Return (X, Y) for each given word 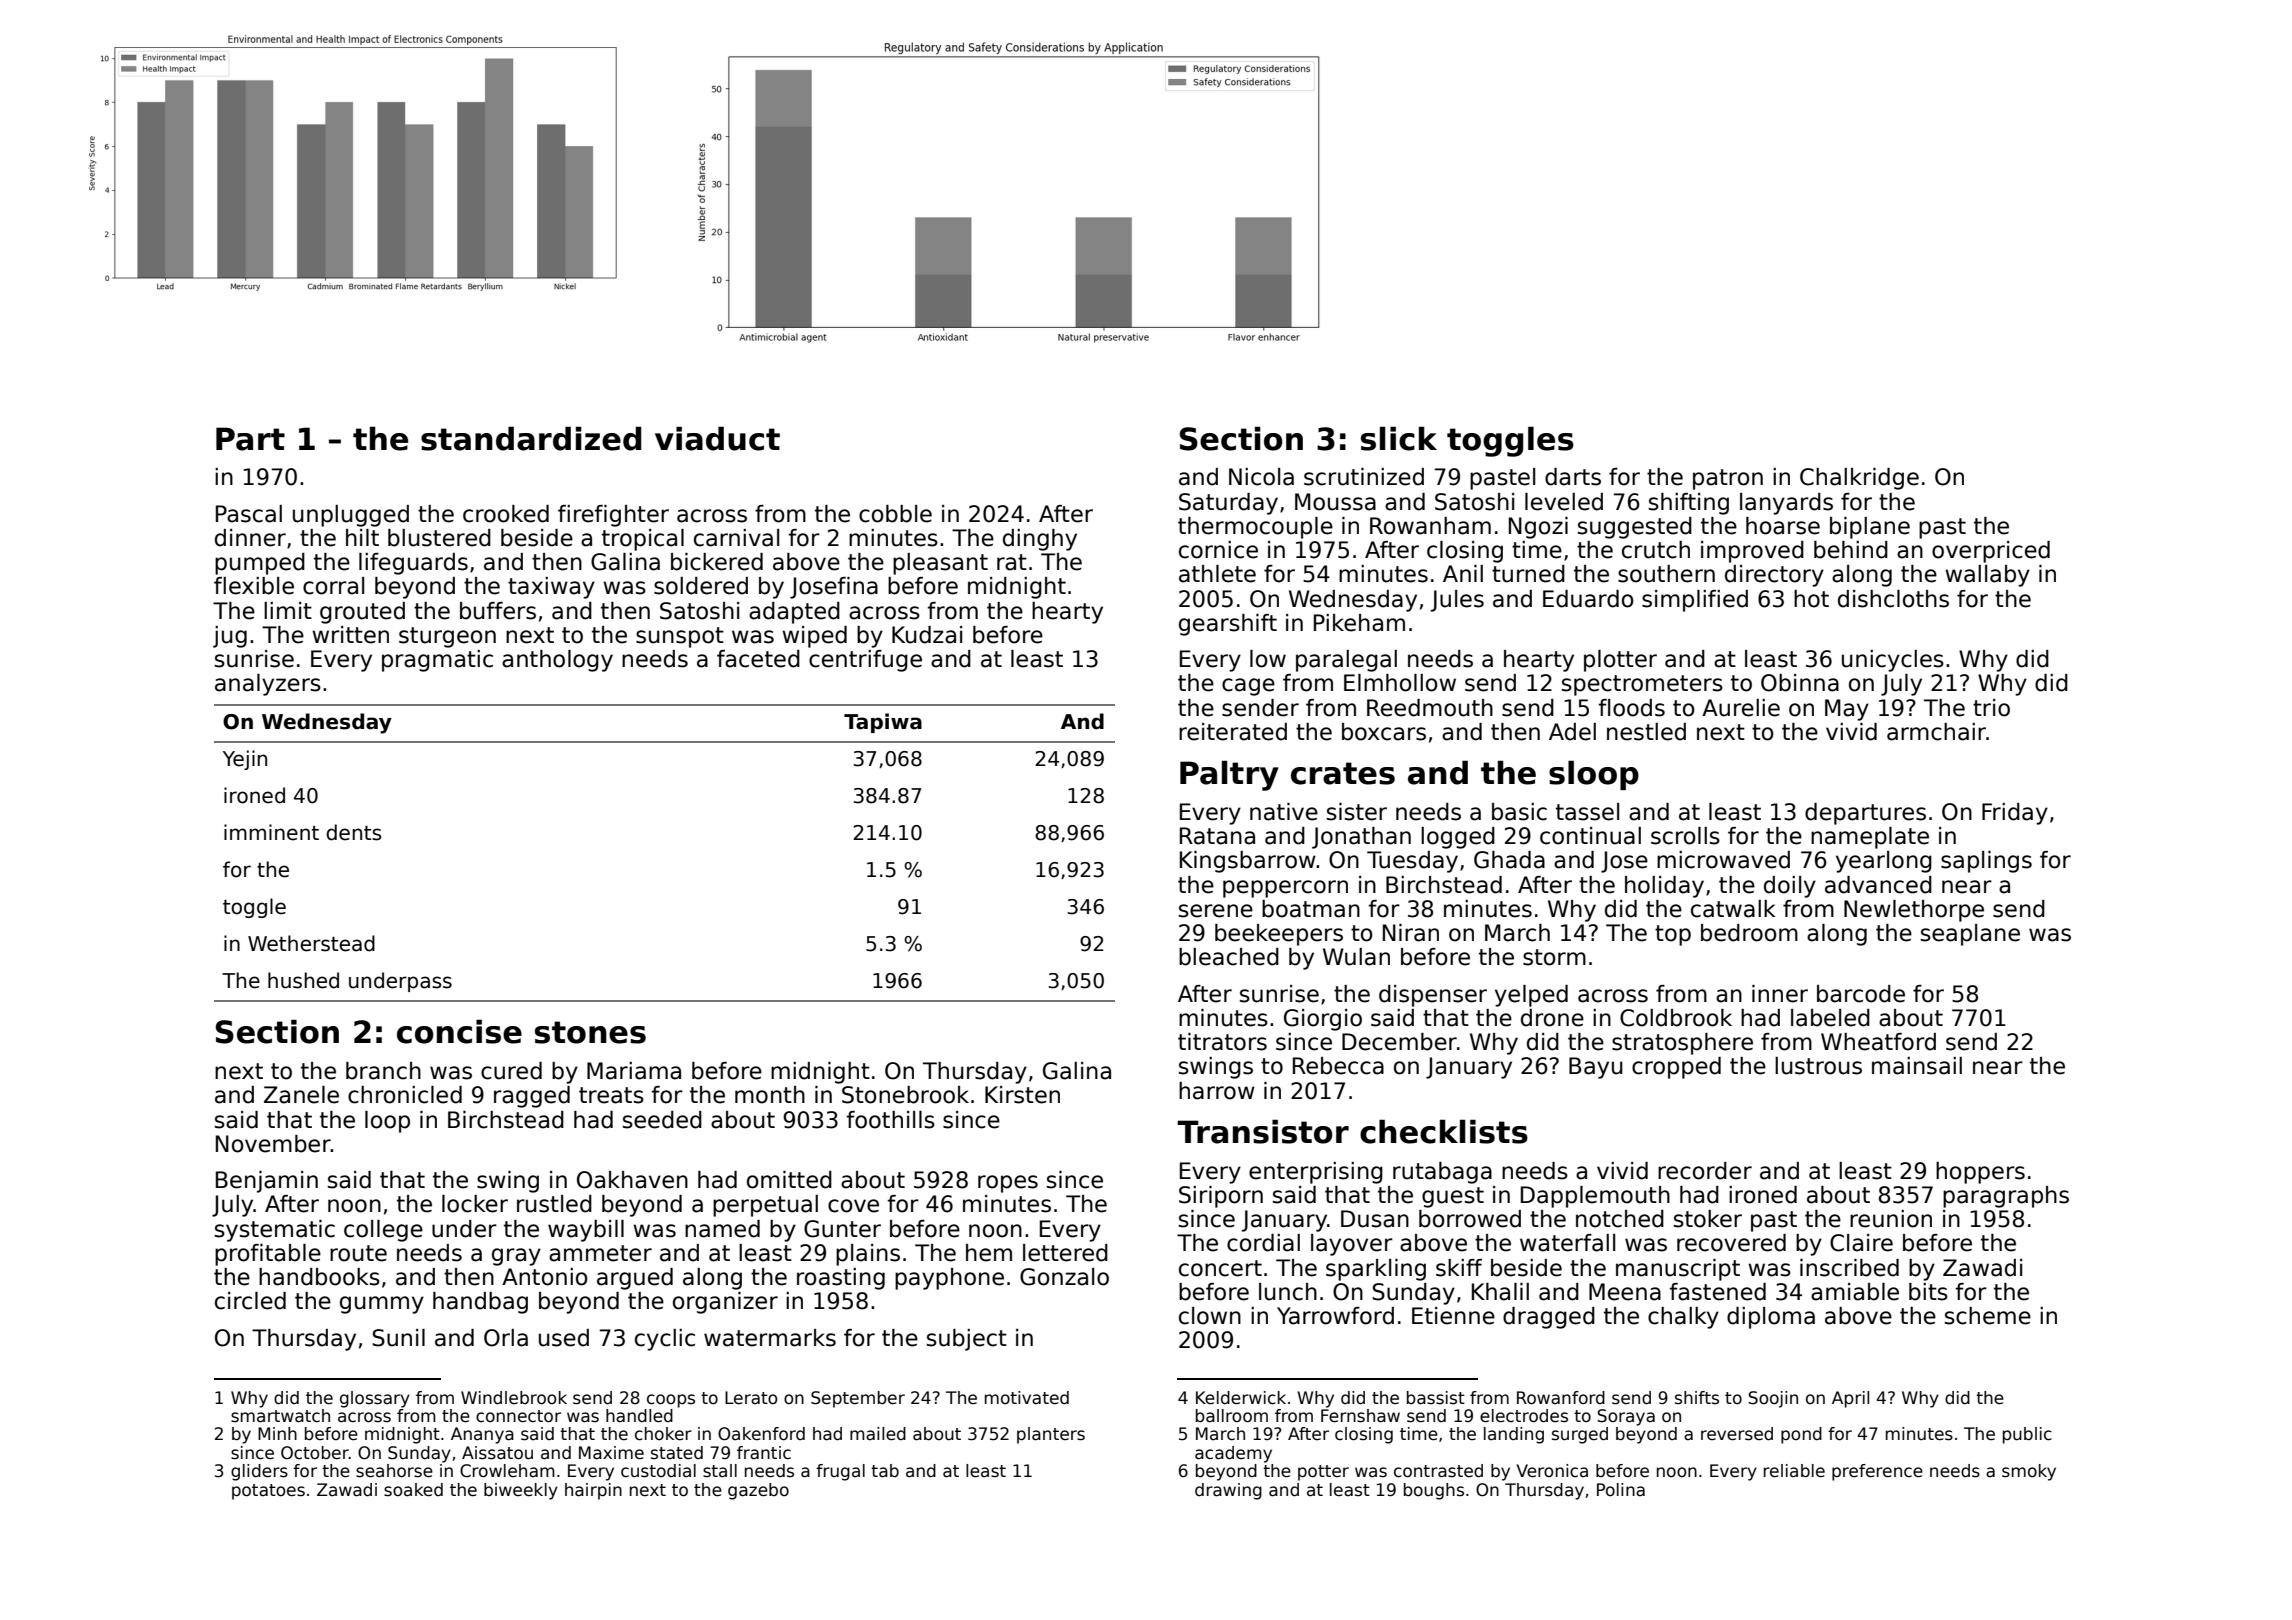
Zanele (301, 1095)
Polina (1621, 1490)
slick (1399, 438)
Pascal (249, 514)
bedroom (1749, 933)
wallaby (1987, 576)
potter (1323, 1473)
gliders (259, 1472)
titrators (1222, 1042)
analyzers (268, 685)
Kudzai (927, 635)
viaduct (717, 438)
